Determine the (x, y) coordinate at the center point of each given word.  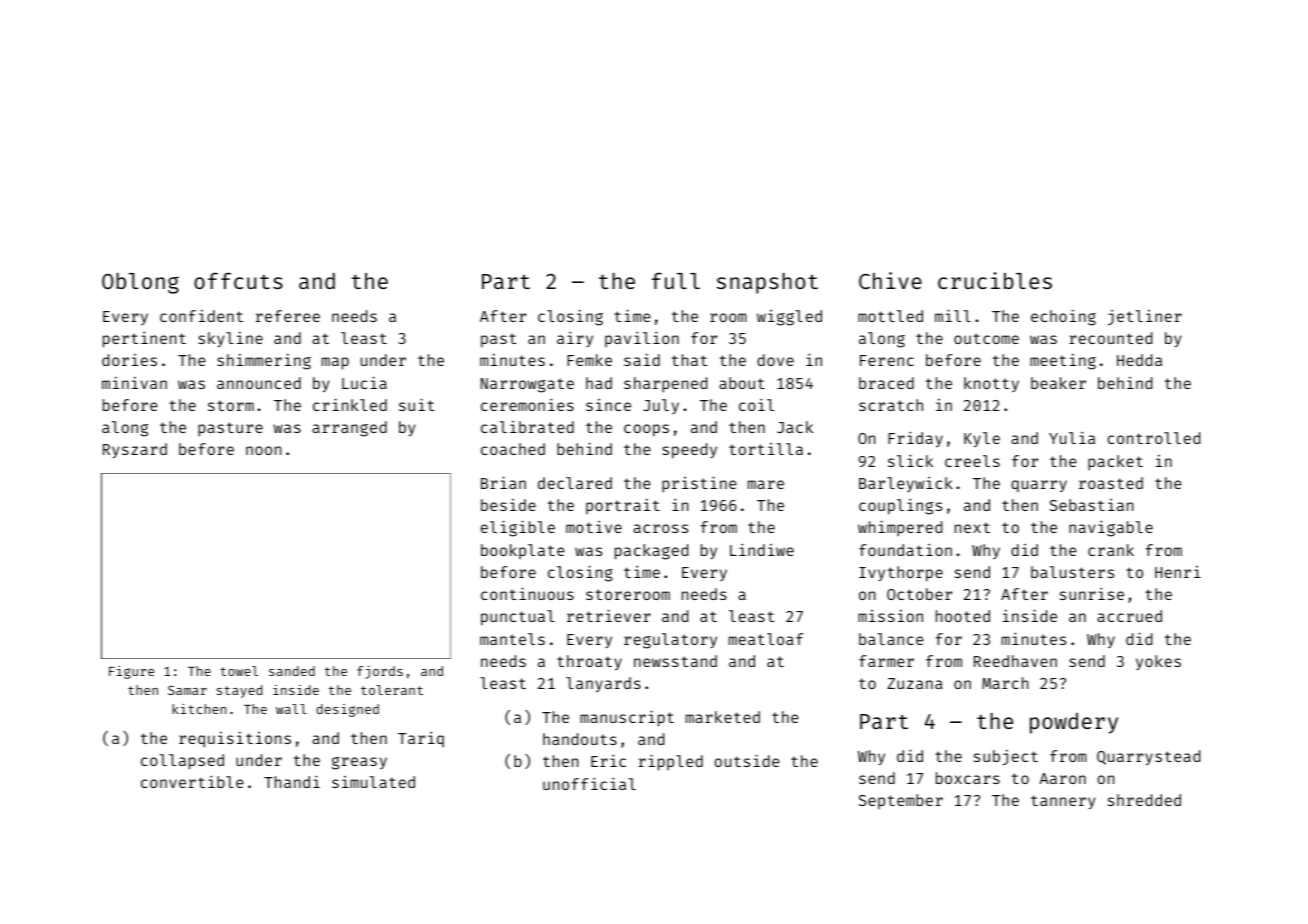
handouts (580, 739)
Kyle (982, 439)
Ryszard (135, 450)
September (900, 801)
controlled (1153, 438)
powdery (1074, 723)
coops (646, 430)
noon (263, 450)
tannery (1063, 802)
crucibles (995, 280)
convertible (192, 782)
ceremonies (527, 405)
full (676, 280)
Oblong (140, 283)
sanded (292, 671)
